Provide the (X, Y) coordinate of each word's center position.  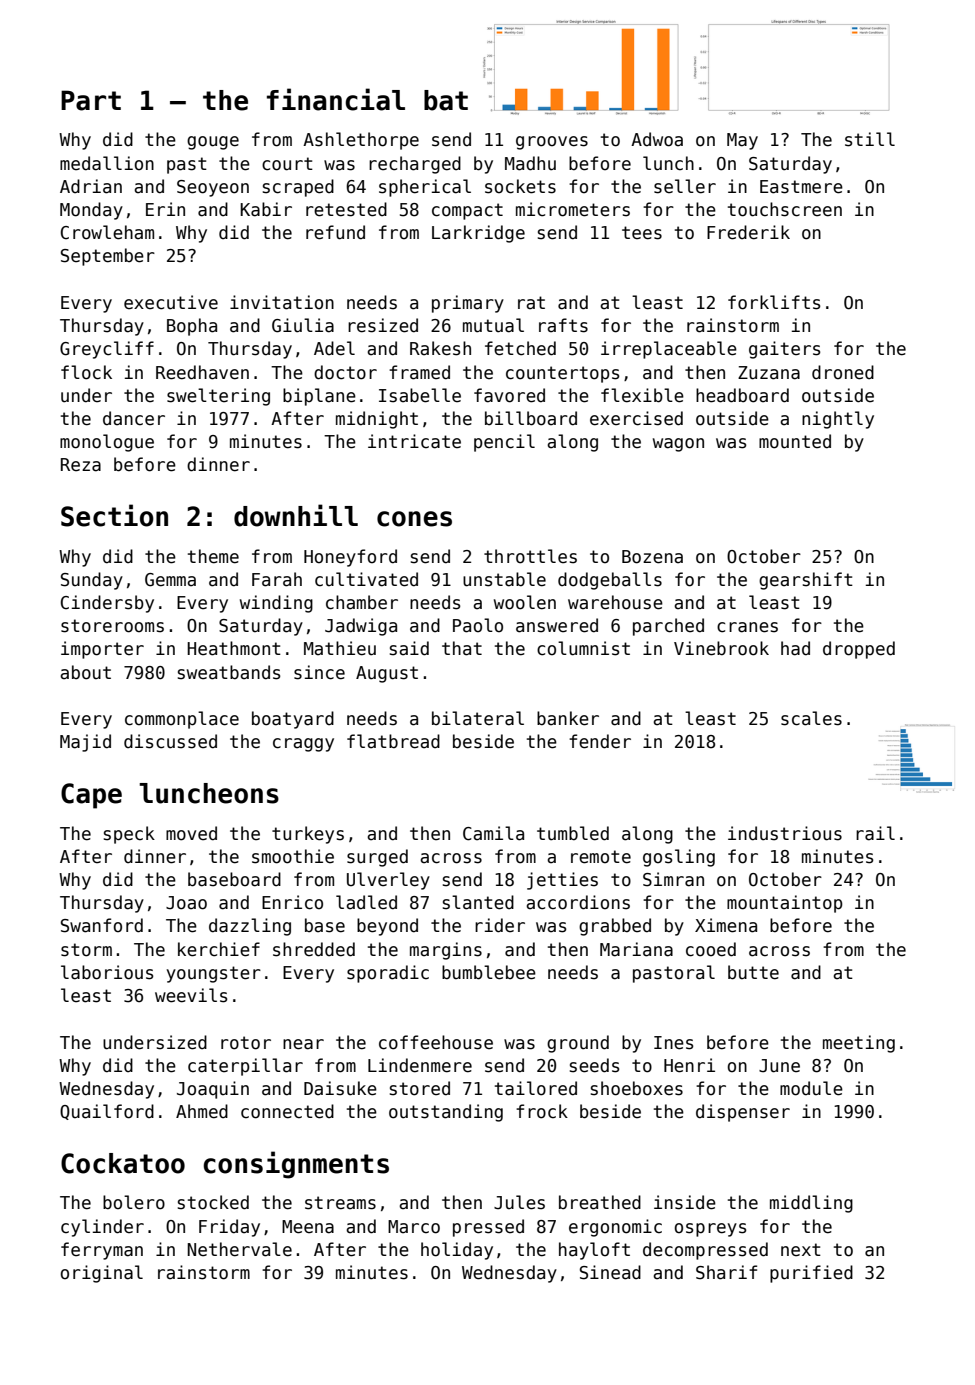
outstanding (446, 1113)
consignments (296, 1165)
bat (446, 100)
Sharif (726, 1272)
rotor (246, 1043)
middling (811, 1204)
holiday (457, 1251)
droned (843, 372)
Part (91, 100)
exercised (636, 418)
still (870, 139)
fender (600, 741)
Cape (91, 796)
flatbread (393, 741)
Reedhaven (202, 372)
